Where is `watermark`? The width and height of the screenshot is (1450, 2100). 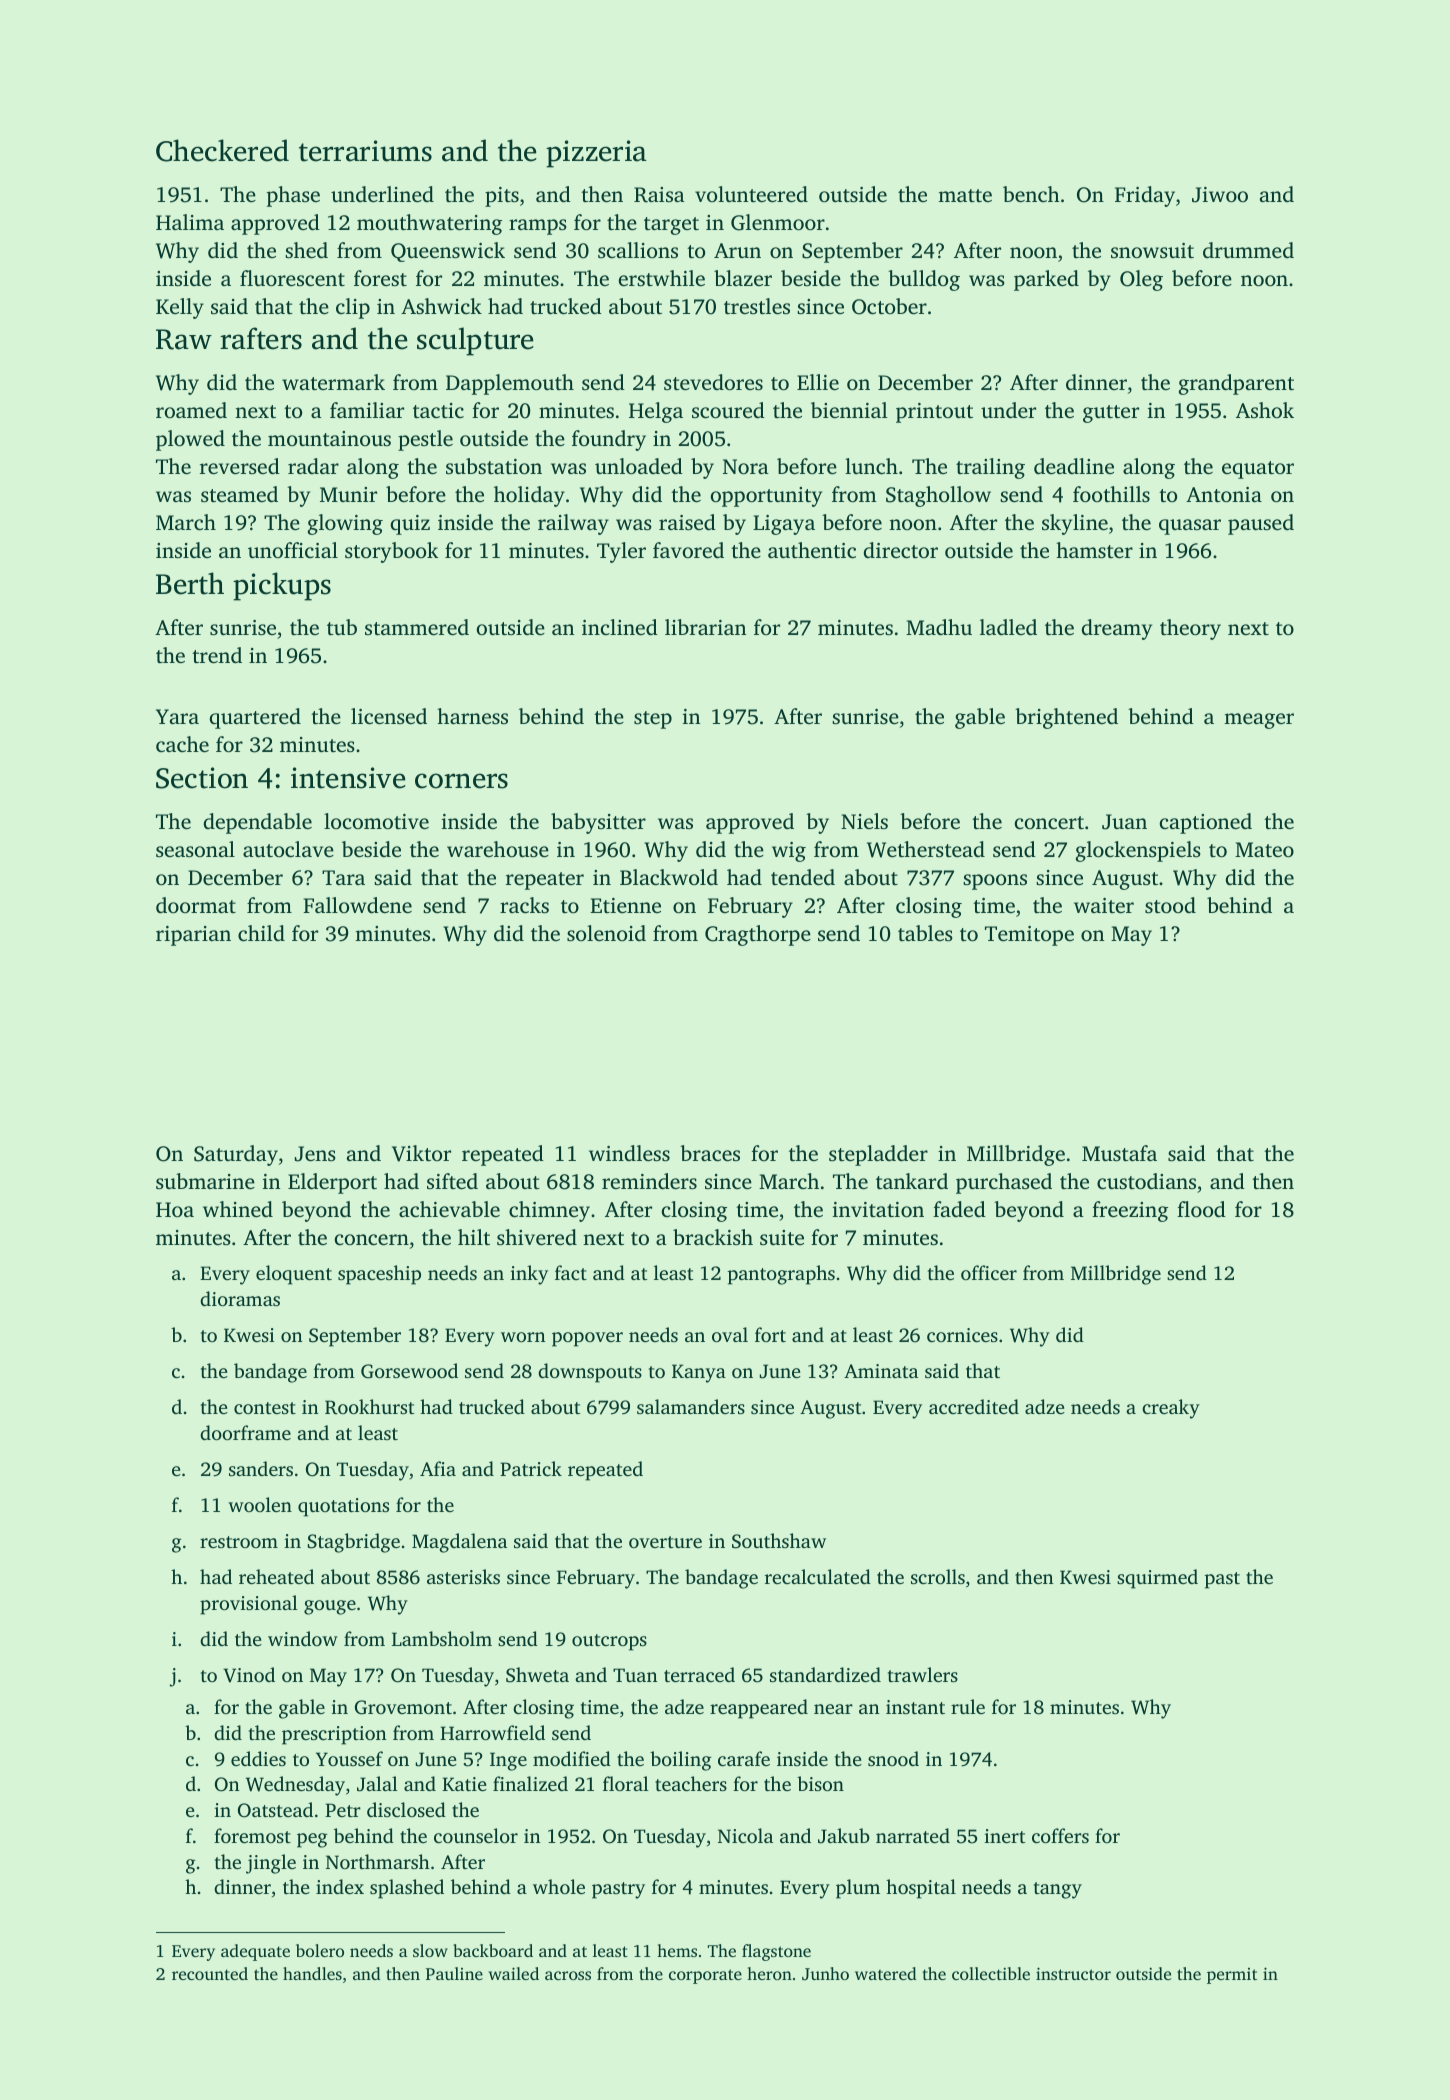 watermark is located at coordinates (333, 382).
